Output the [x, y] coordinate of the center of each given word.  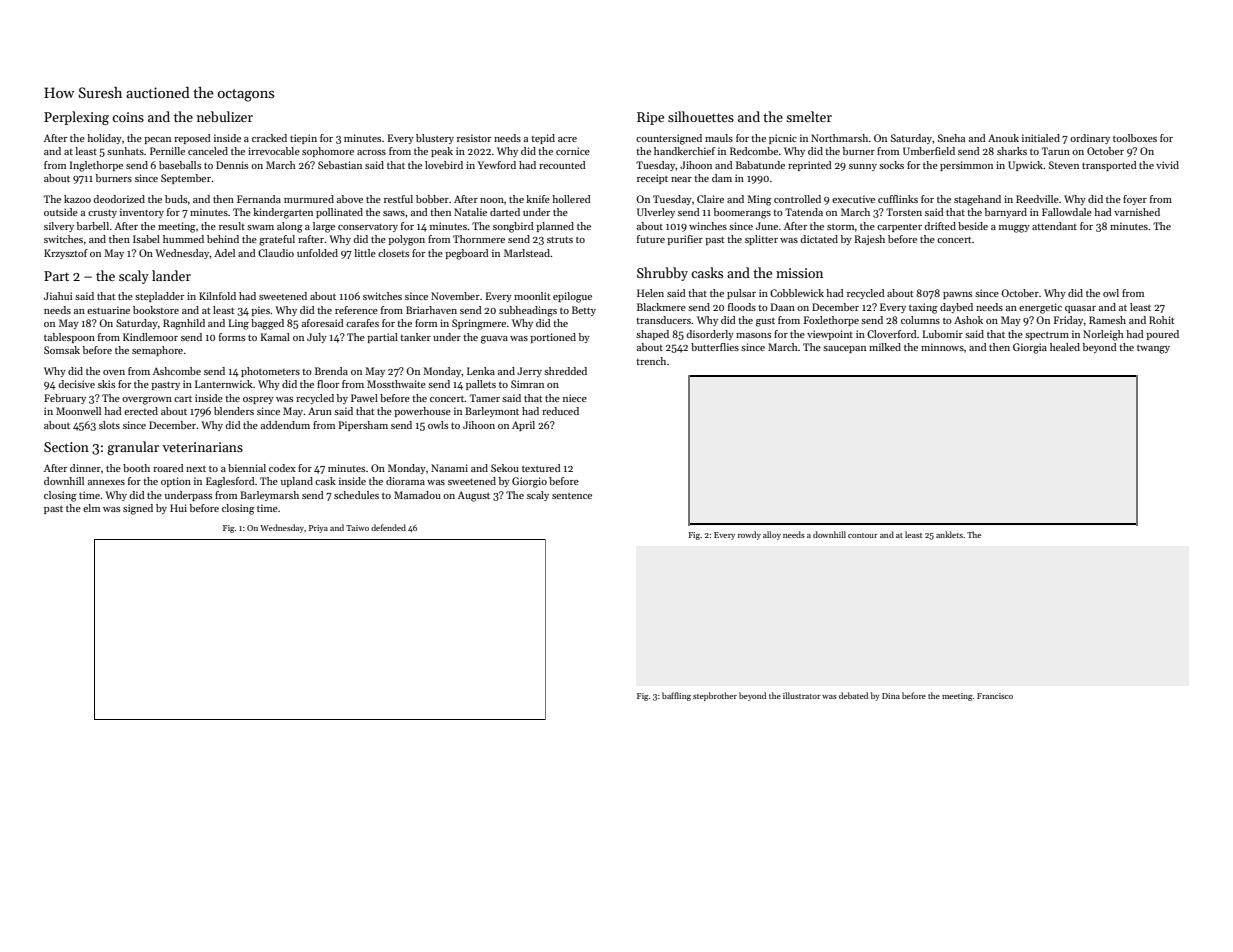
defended [388, 527]
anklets [949, 534]
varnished [1137, 212]
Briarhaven [431, 310]
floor [328, 384]
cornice [573, 151]
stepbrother [715, 696]
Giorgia [1030, 348]
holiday [104, 139]
